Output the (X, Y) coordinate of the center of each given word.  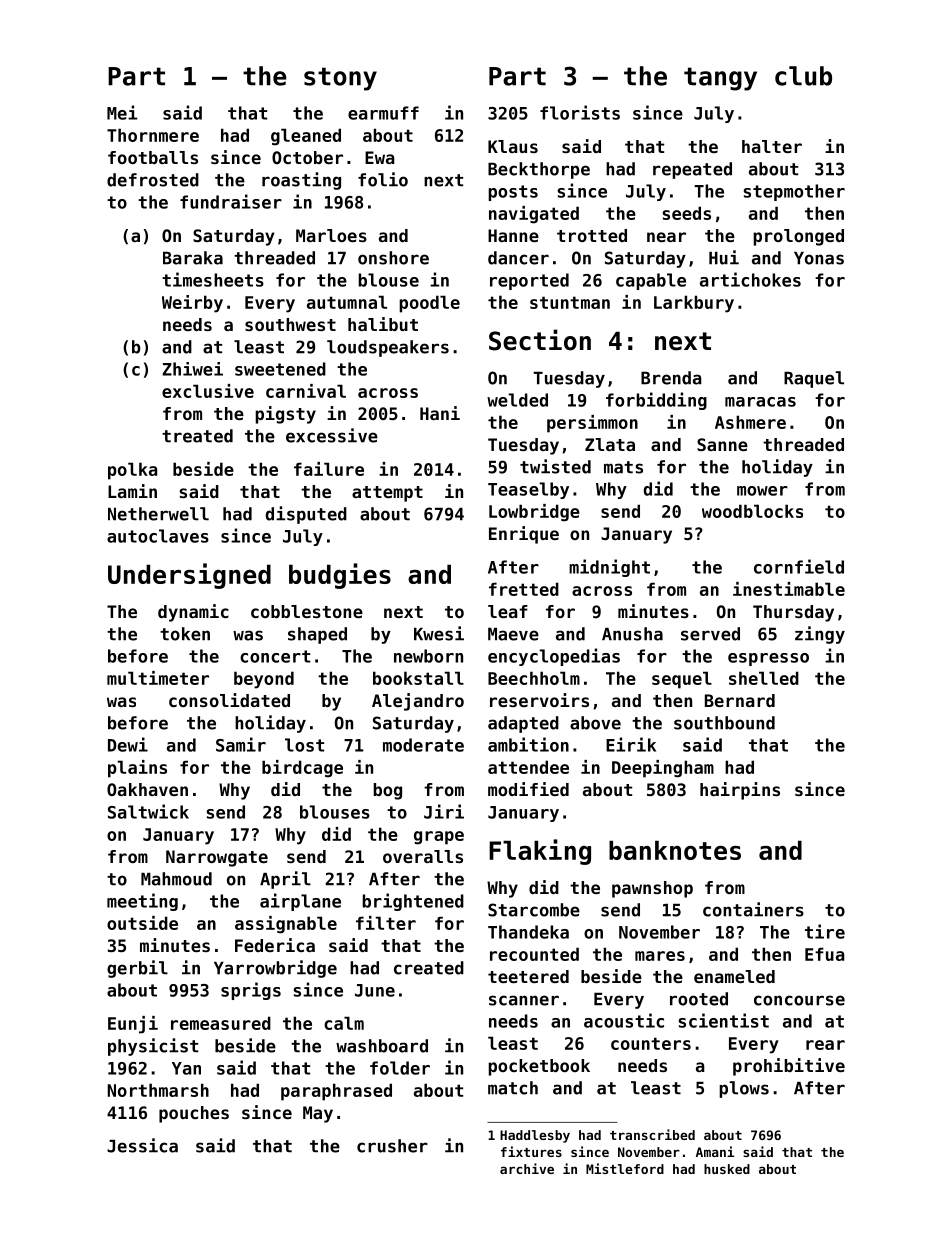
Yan (186, 1068)
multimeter (158, 678)
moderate (423, 745)
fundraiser (231, 201)
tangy (720, 79)
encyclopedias (554, 657)
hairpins (740, 791)
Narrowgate (217, 858)
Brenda (671, 378)
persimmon (592, 424)
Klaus (513, 146)
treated (197, 436)
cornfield (799, 566)
